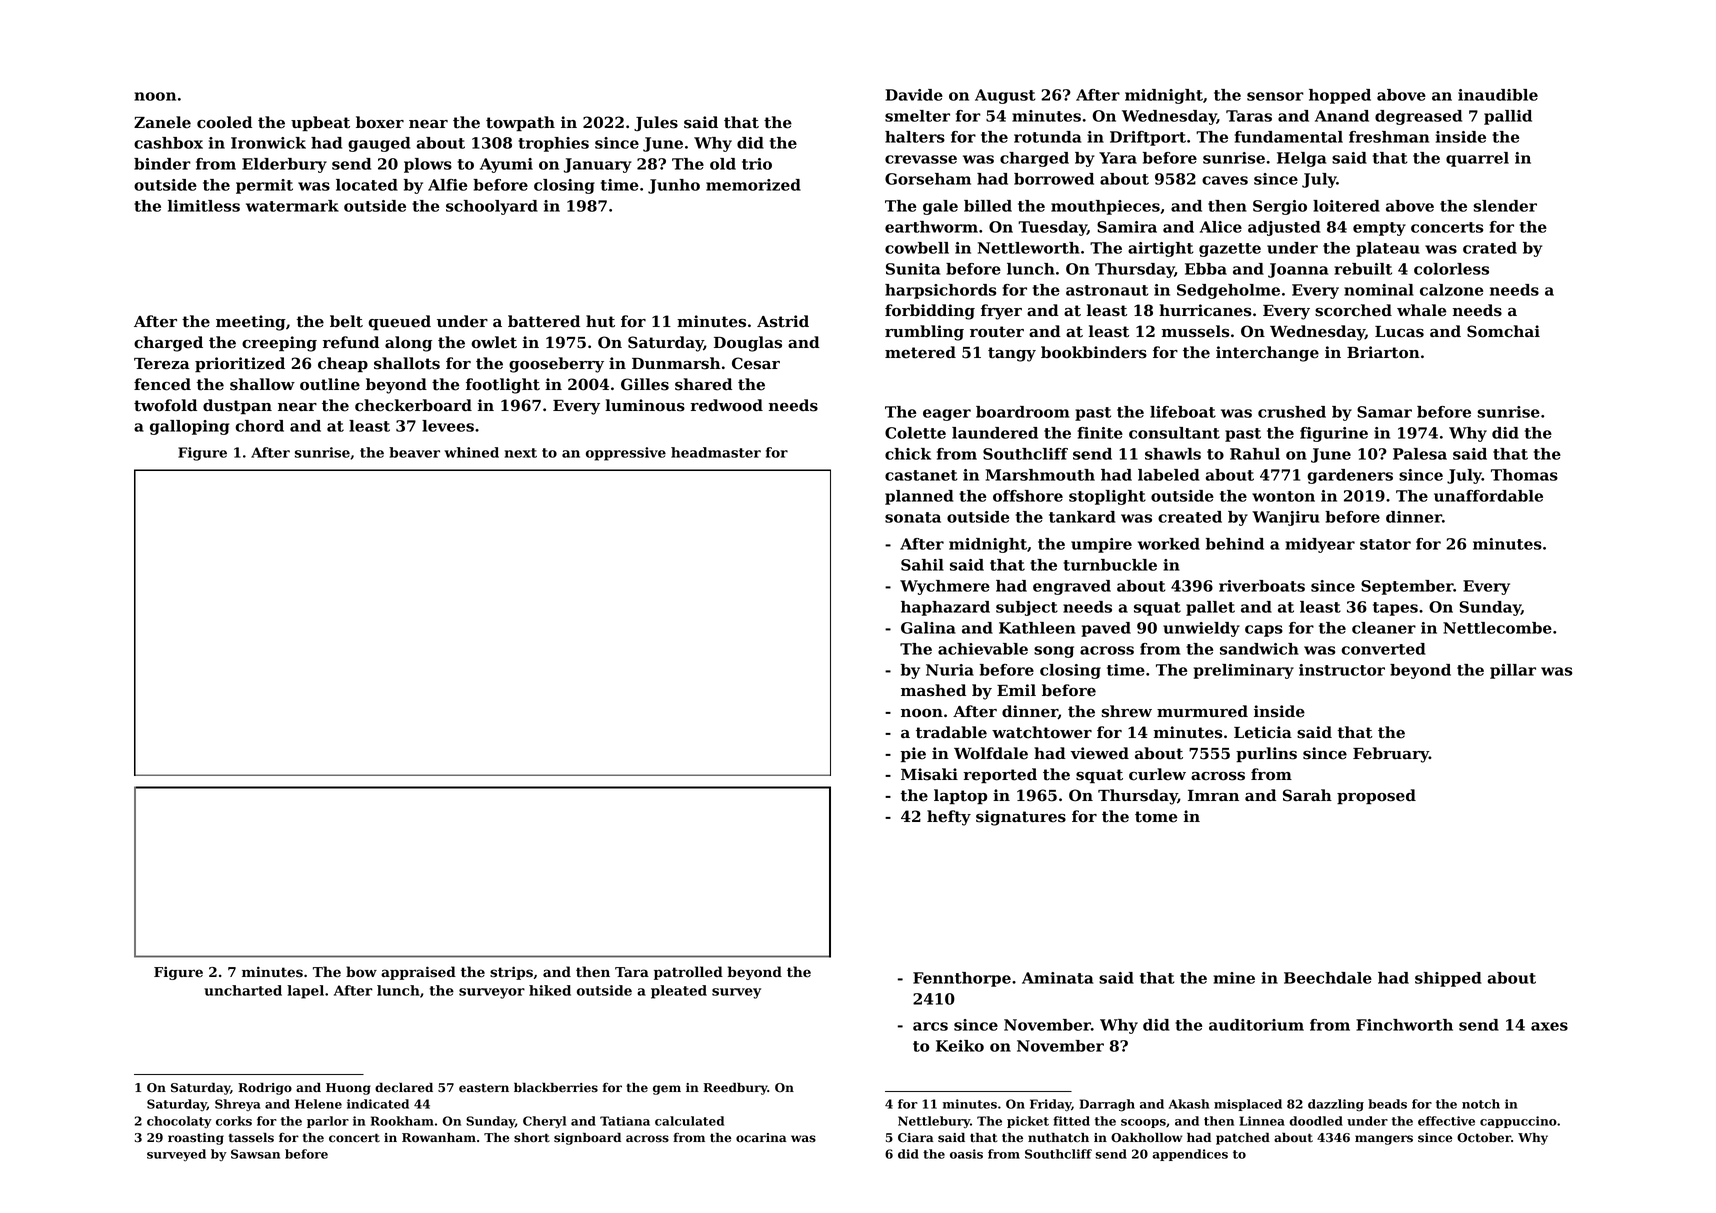 This screenshot has height=1213, width=1716. Describe the element at coordinates (348, 1089) in the screenshot. I see `Huong` at that location.
